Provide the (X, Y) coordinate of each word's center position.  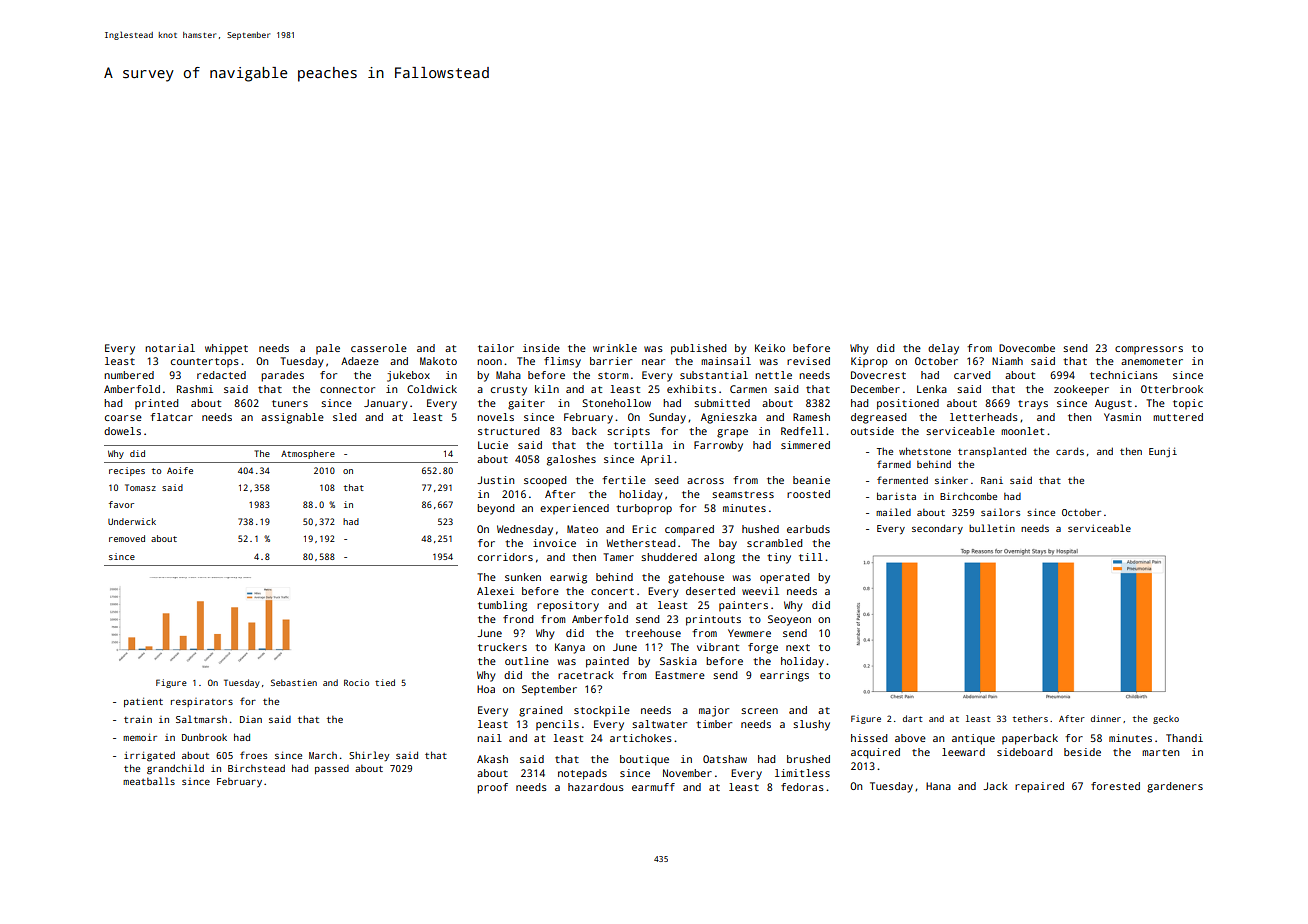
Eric (644, 529)
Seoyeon (789, 620)
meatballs (149, 781)
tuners (290, 403)
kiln (547, 389)
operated (784, 578)
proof (492, 788)
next (798, 647)
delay (943, 349)
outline (527, 661)
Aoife (180, 470)
